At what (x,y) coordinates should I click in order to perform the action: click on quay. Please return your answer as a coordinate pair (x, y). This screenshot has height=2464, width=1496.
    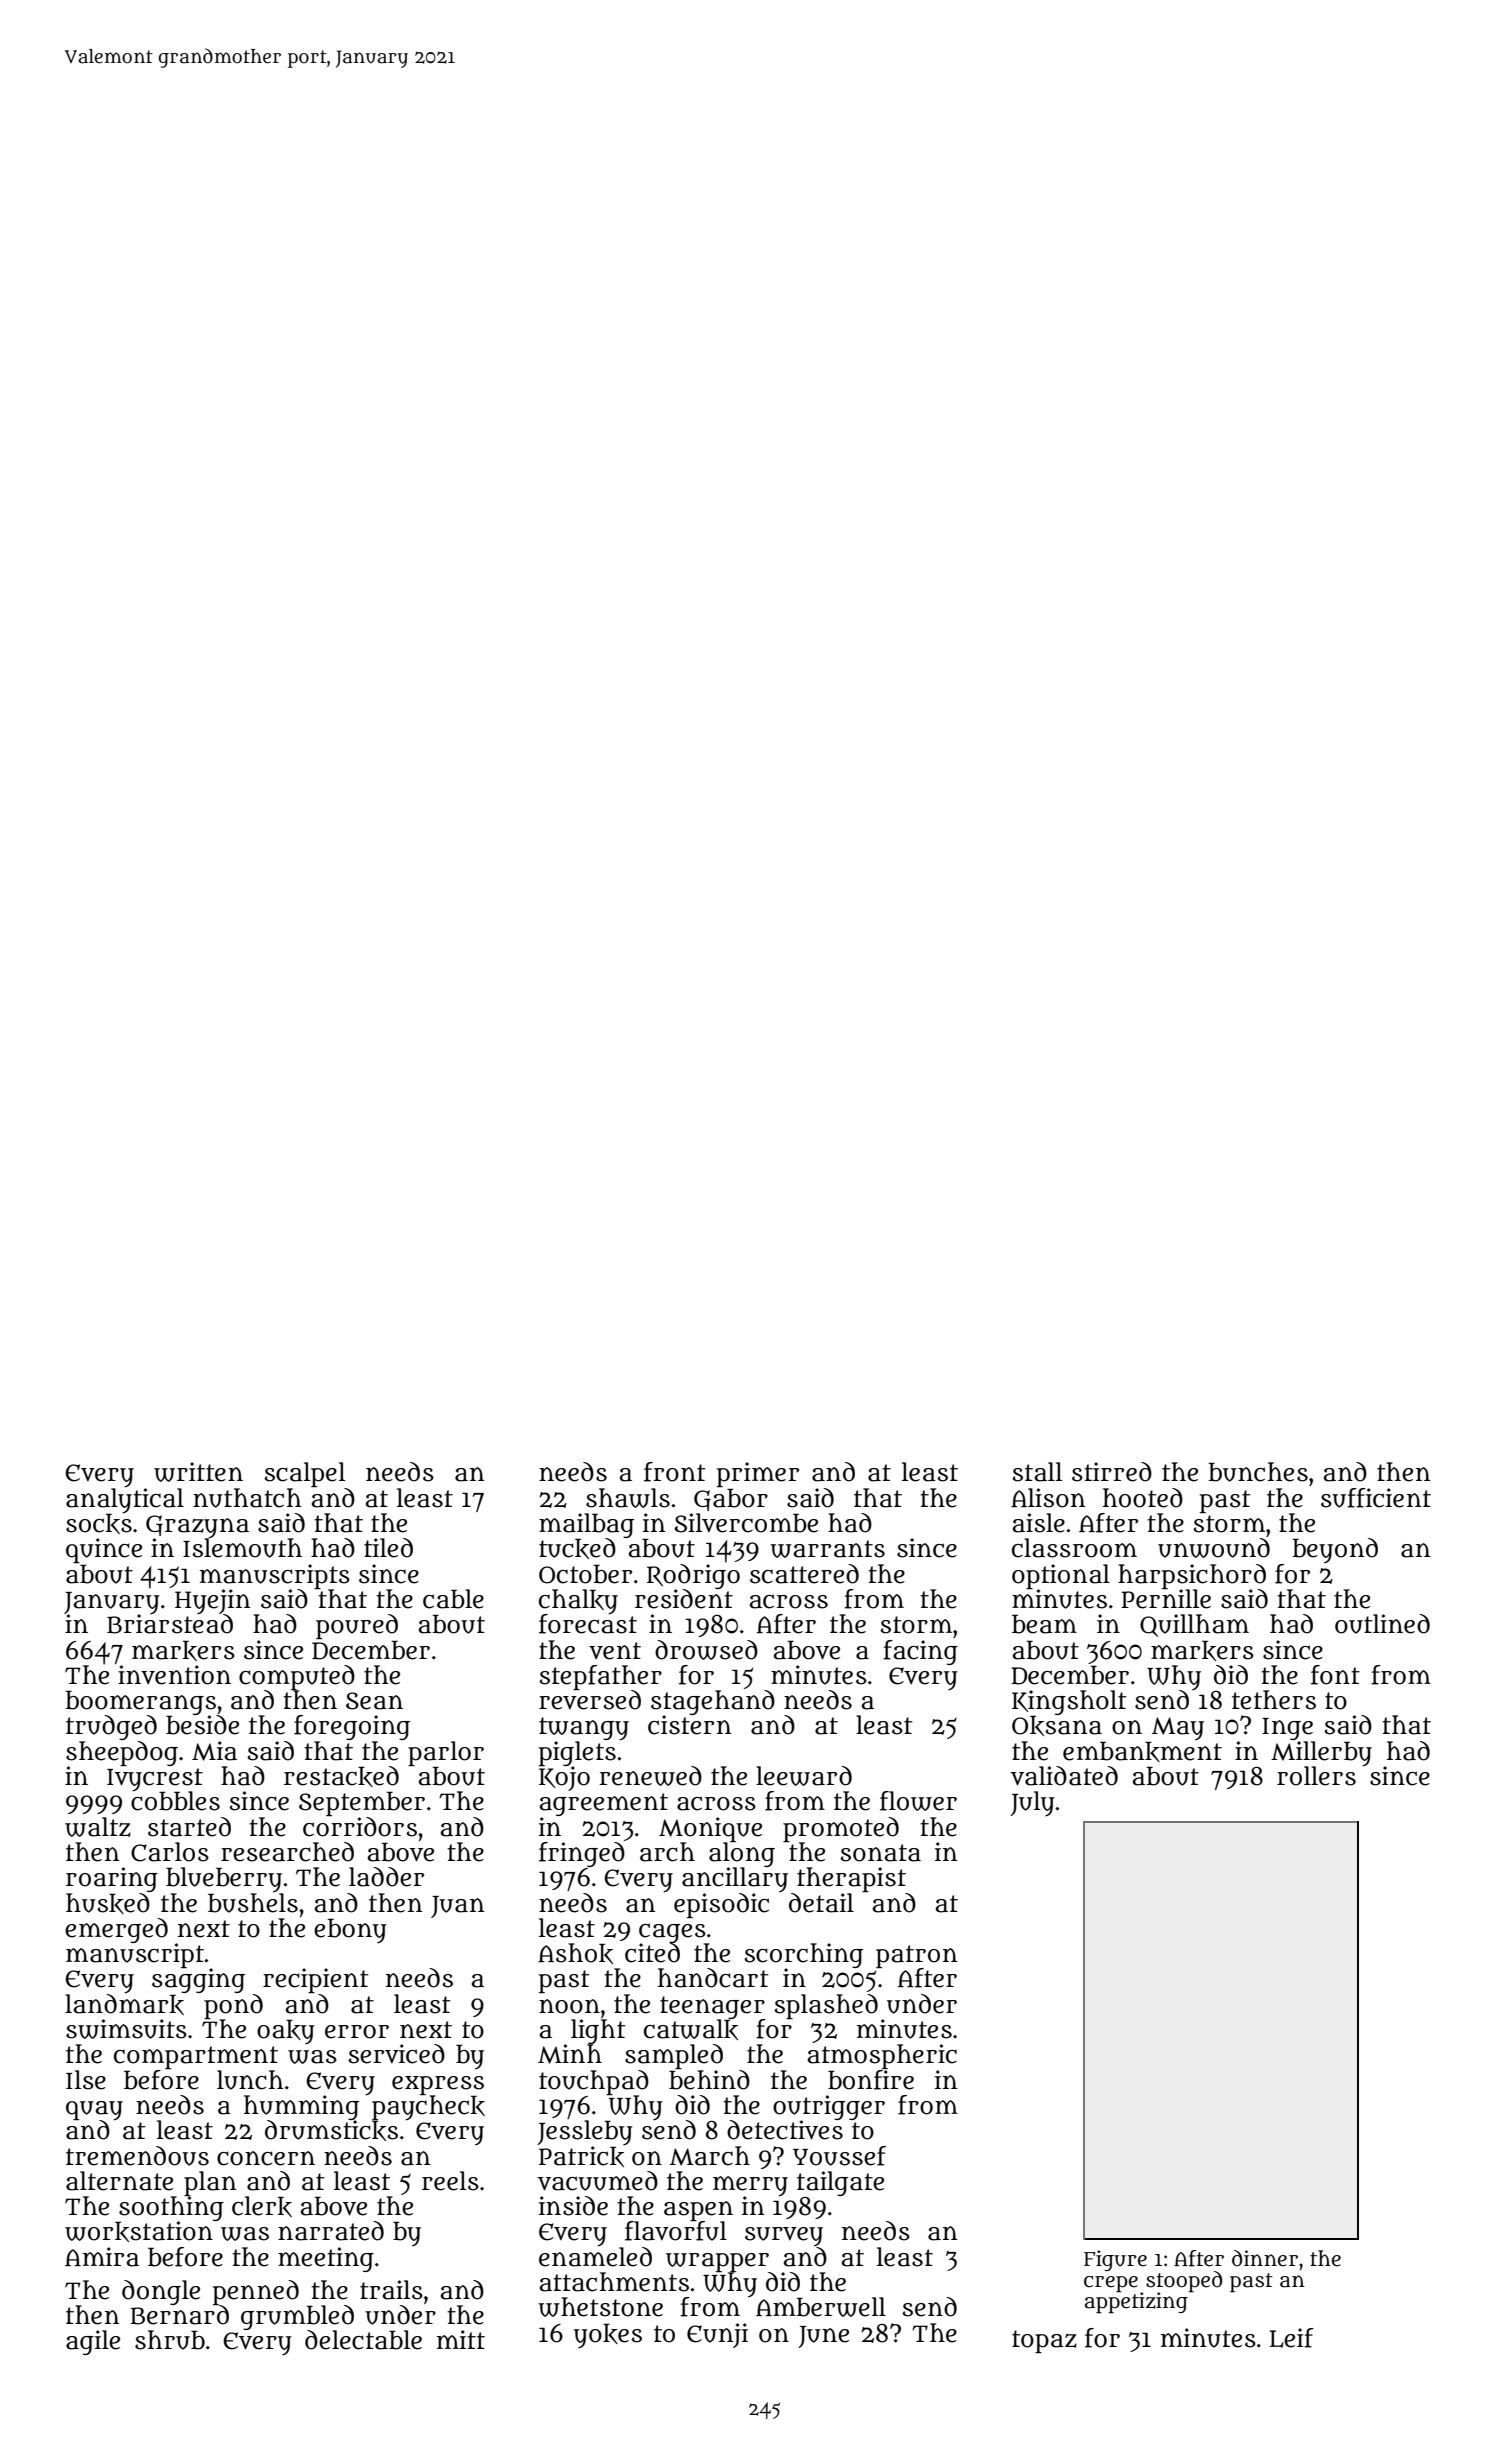
    Looking at the image, I should click on (94, 2110).
